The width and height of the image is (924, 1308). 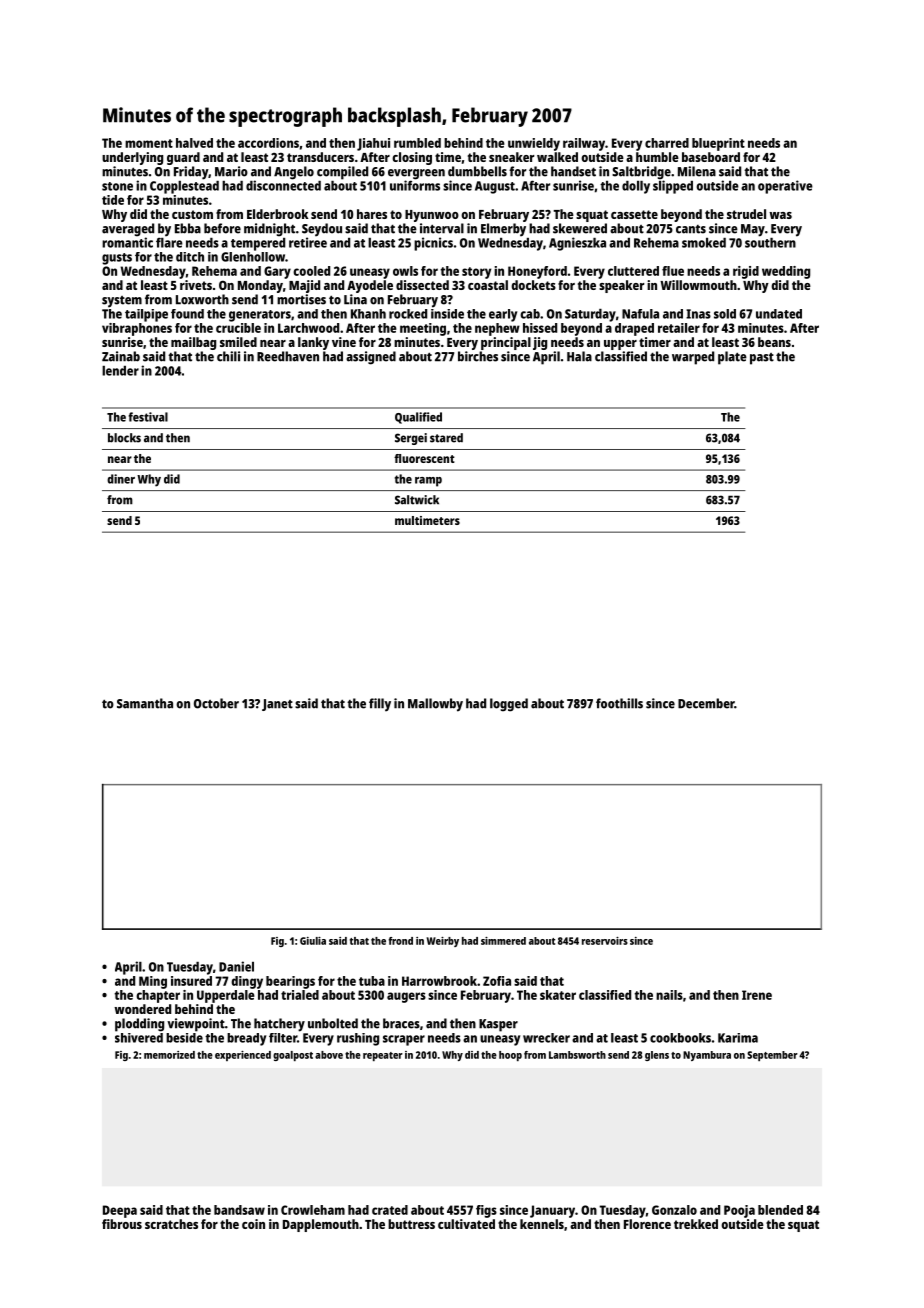 I want to click on December, so click(x=706, y=703).
